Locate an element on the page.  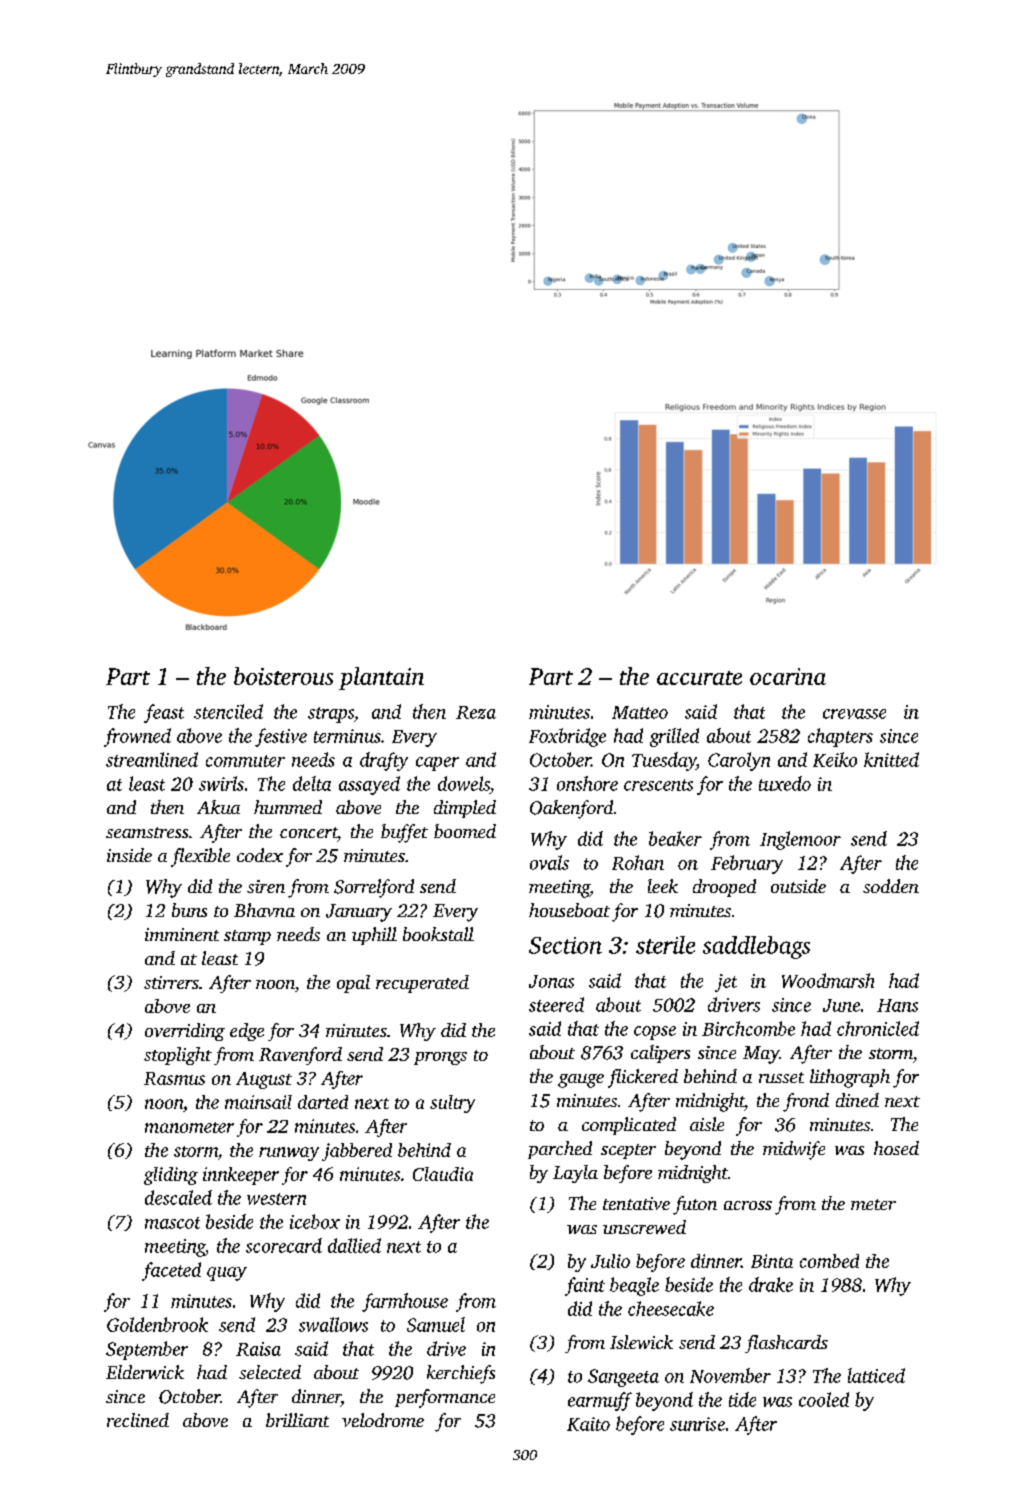
combed is located at coordinates (829, 1261).
